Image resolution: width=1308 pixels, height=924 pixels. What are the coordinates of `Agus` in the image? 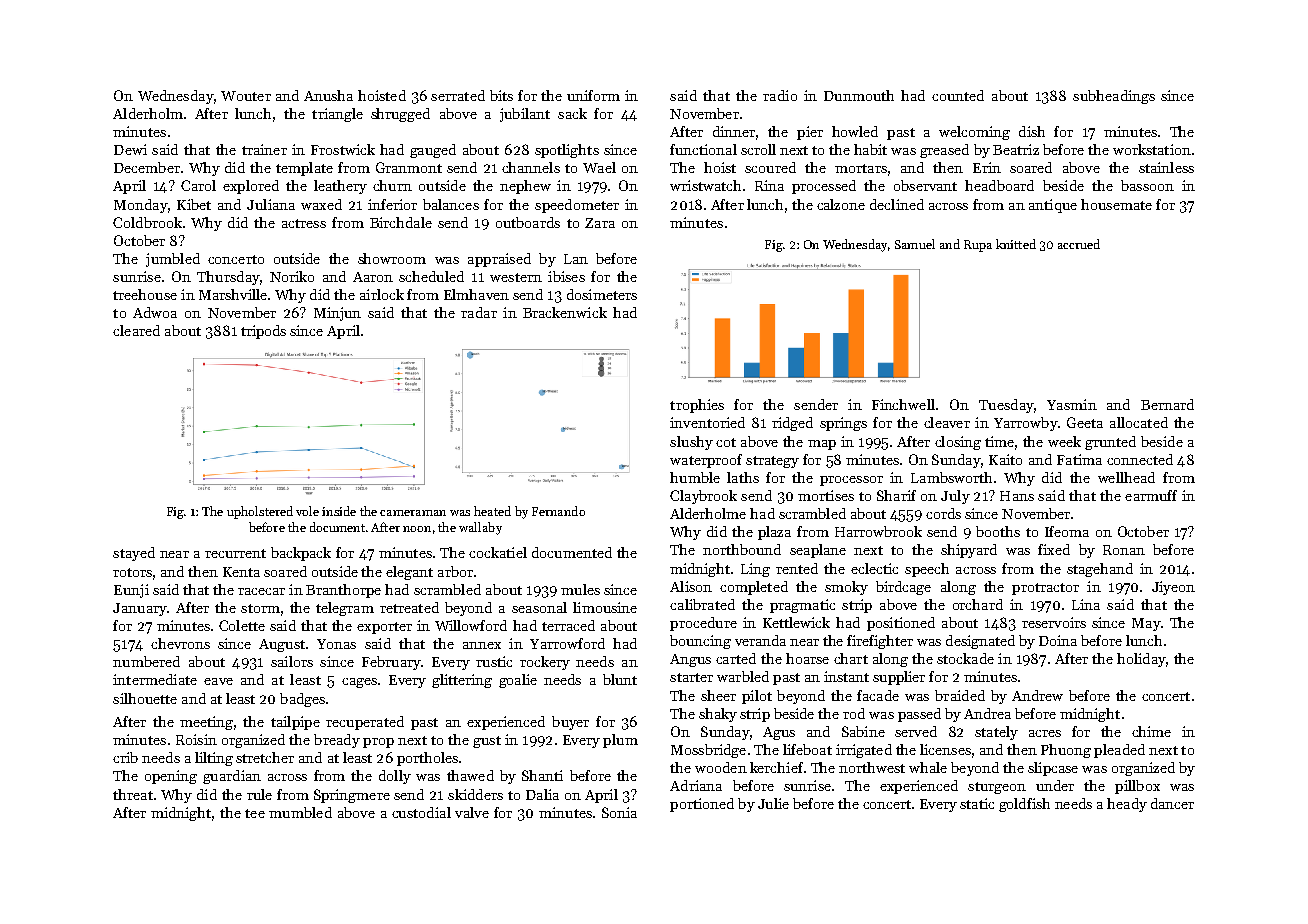 It's located at (779, 733).
